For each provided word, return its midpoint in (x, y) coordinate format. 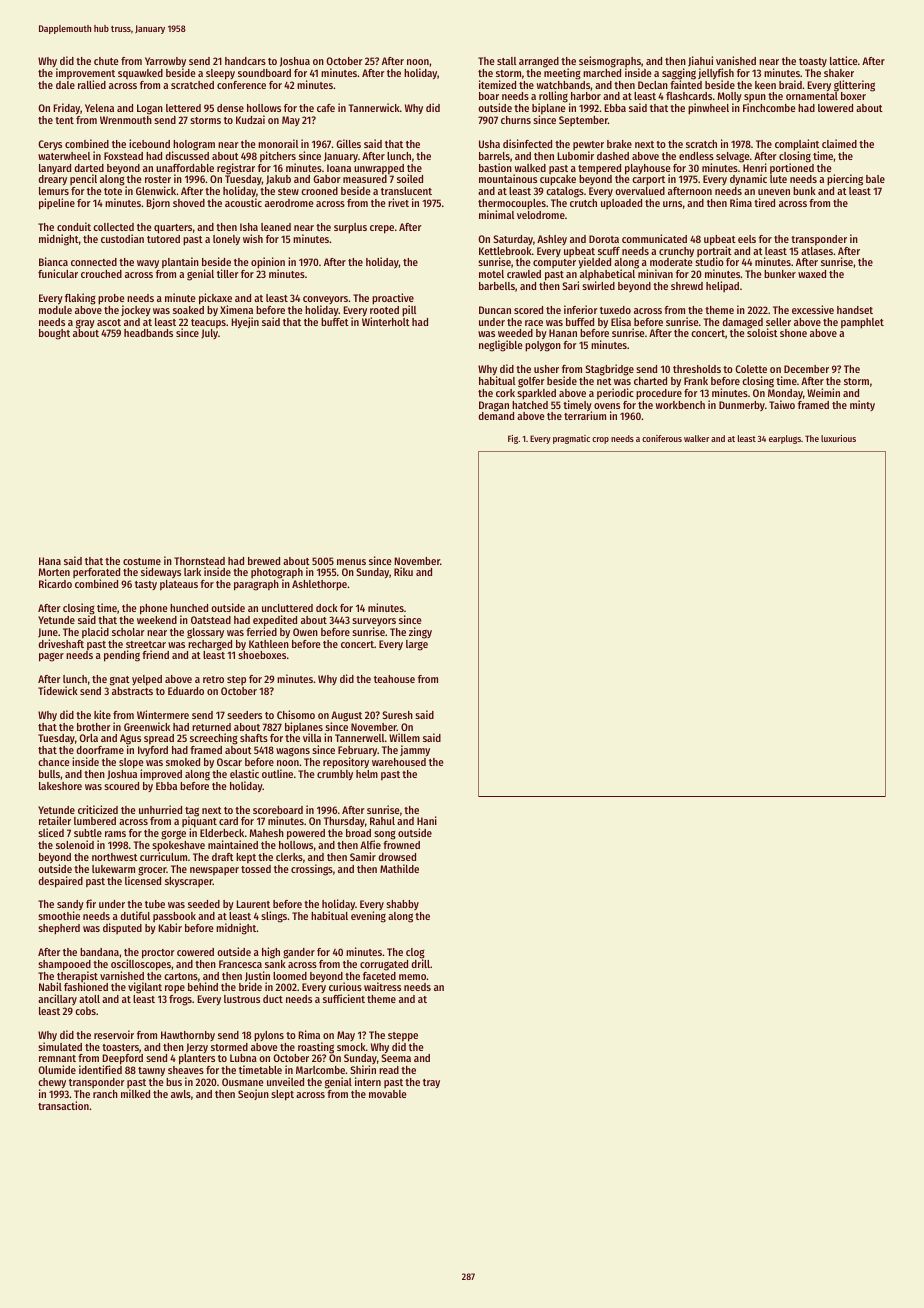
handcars (245, 61)
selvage (733, 157)
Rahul (382, 821)
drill (420, 963)
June (48, 633)
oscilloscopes (141, 965)
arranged (539, 62)
